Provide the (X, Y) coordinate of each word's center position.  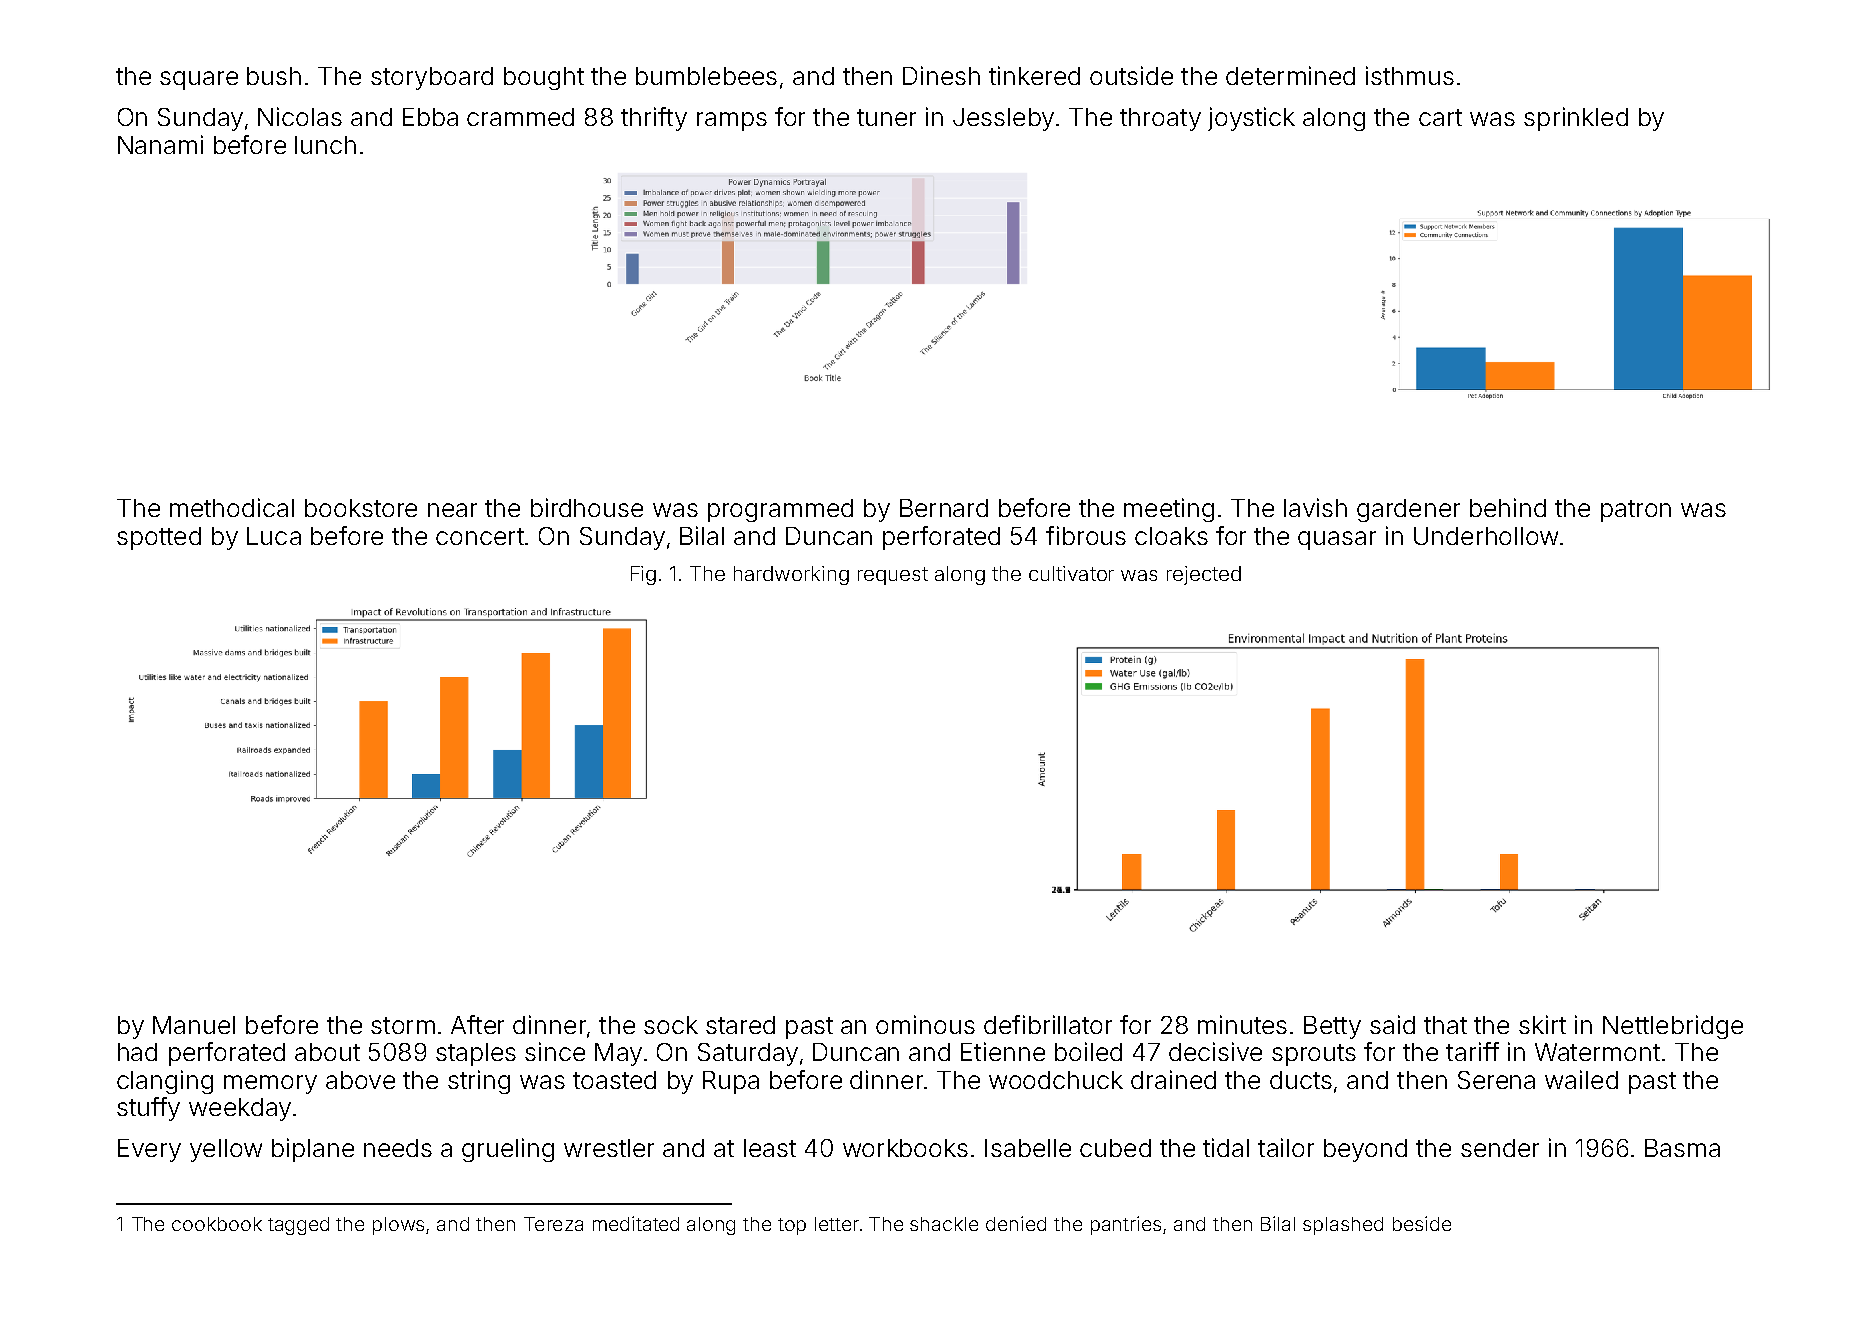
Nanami (160, 144)
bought (544, 78)
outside (1131, 75)
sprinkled (1576, 119)
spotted (159, 538)
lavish (1315, 507)
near (452, 510)
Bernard (944, 508)
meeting (1169, 510)
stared (740, 1025)
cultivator (1071, 573)
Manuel (194, 1025)
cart (1440, 117)
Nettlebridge (1673, 1027)
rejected (1204, 575)
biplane (313, 1150)
